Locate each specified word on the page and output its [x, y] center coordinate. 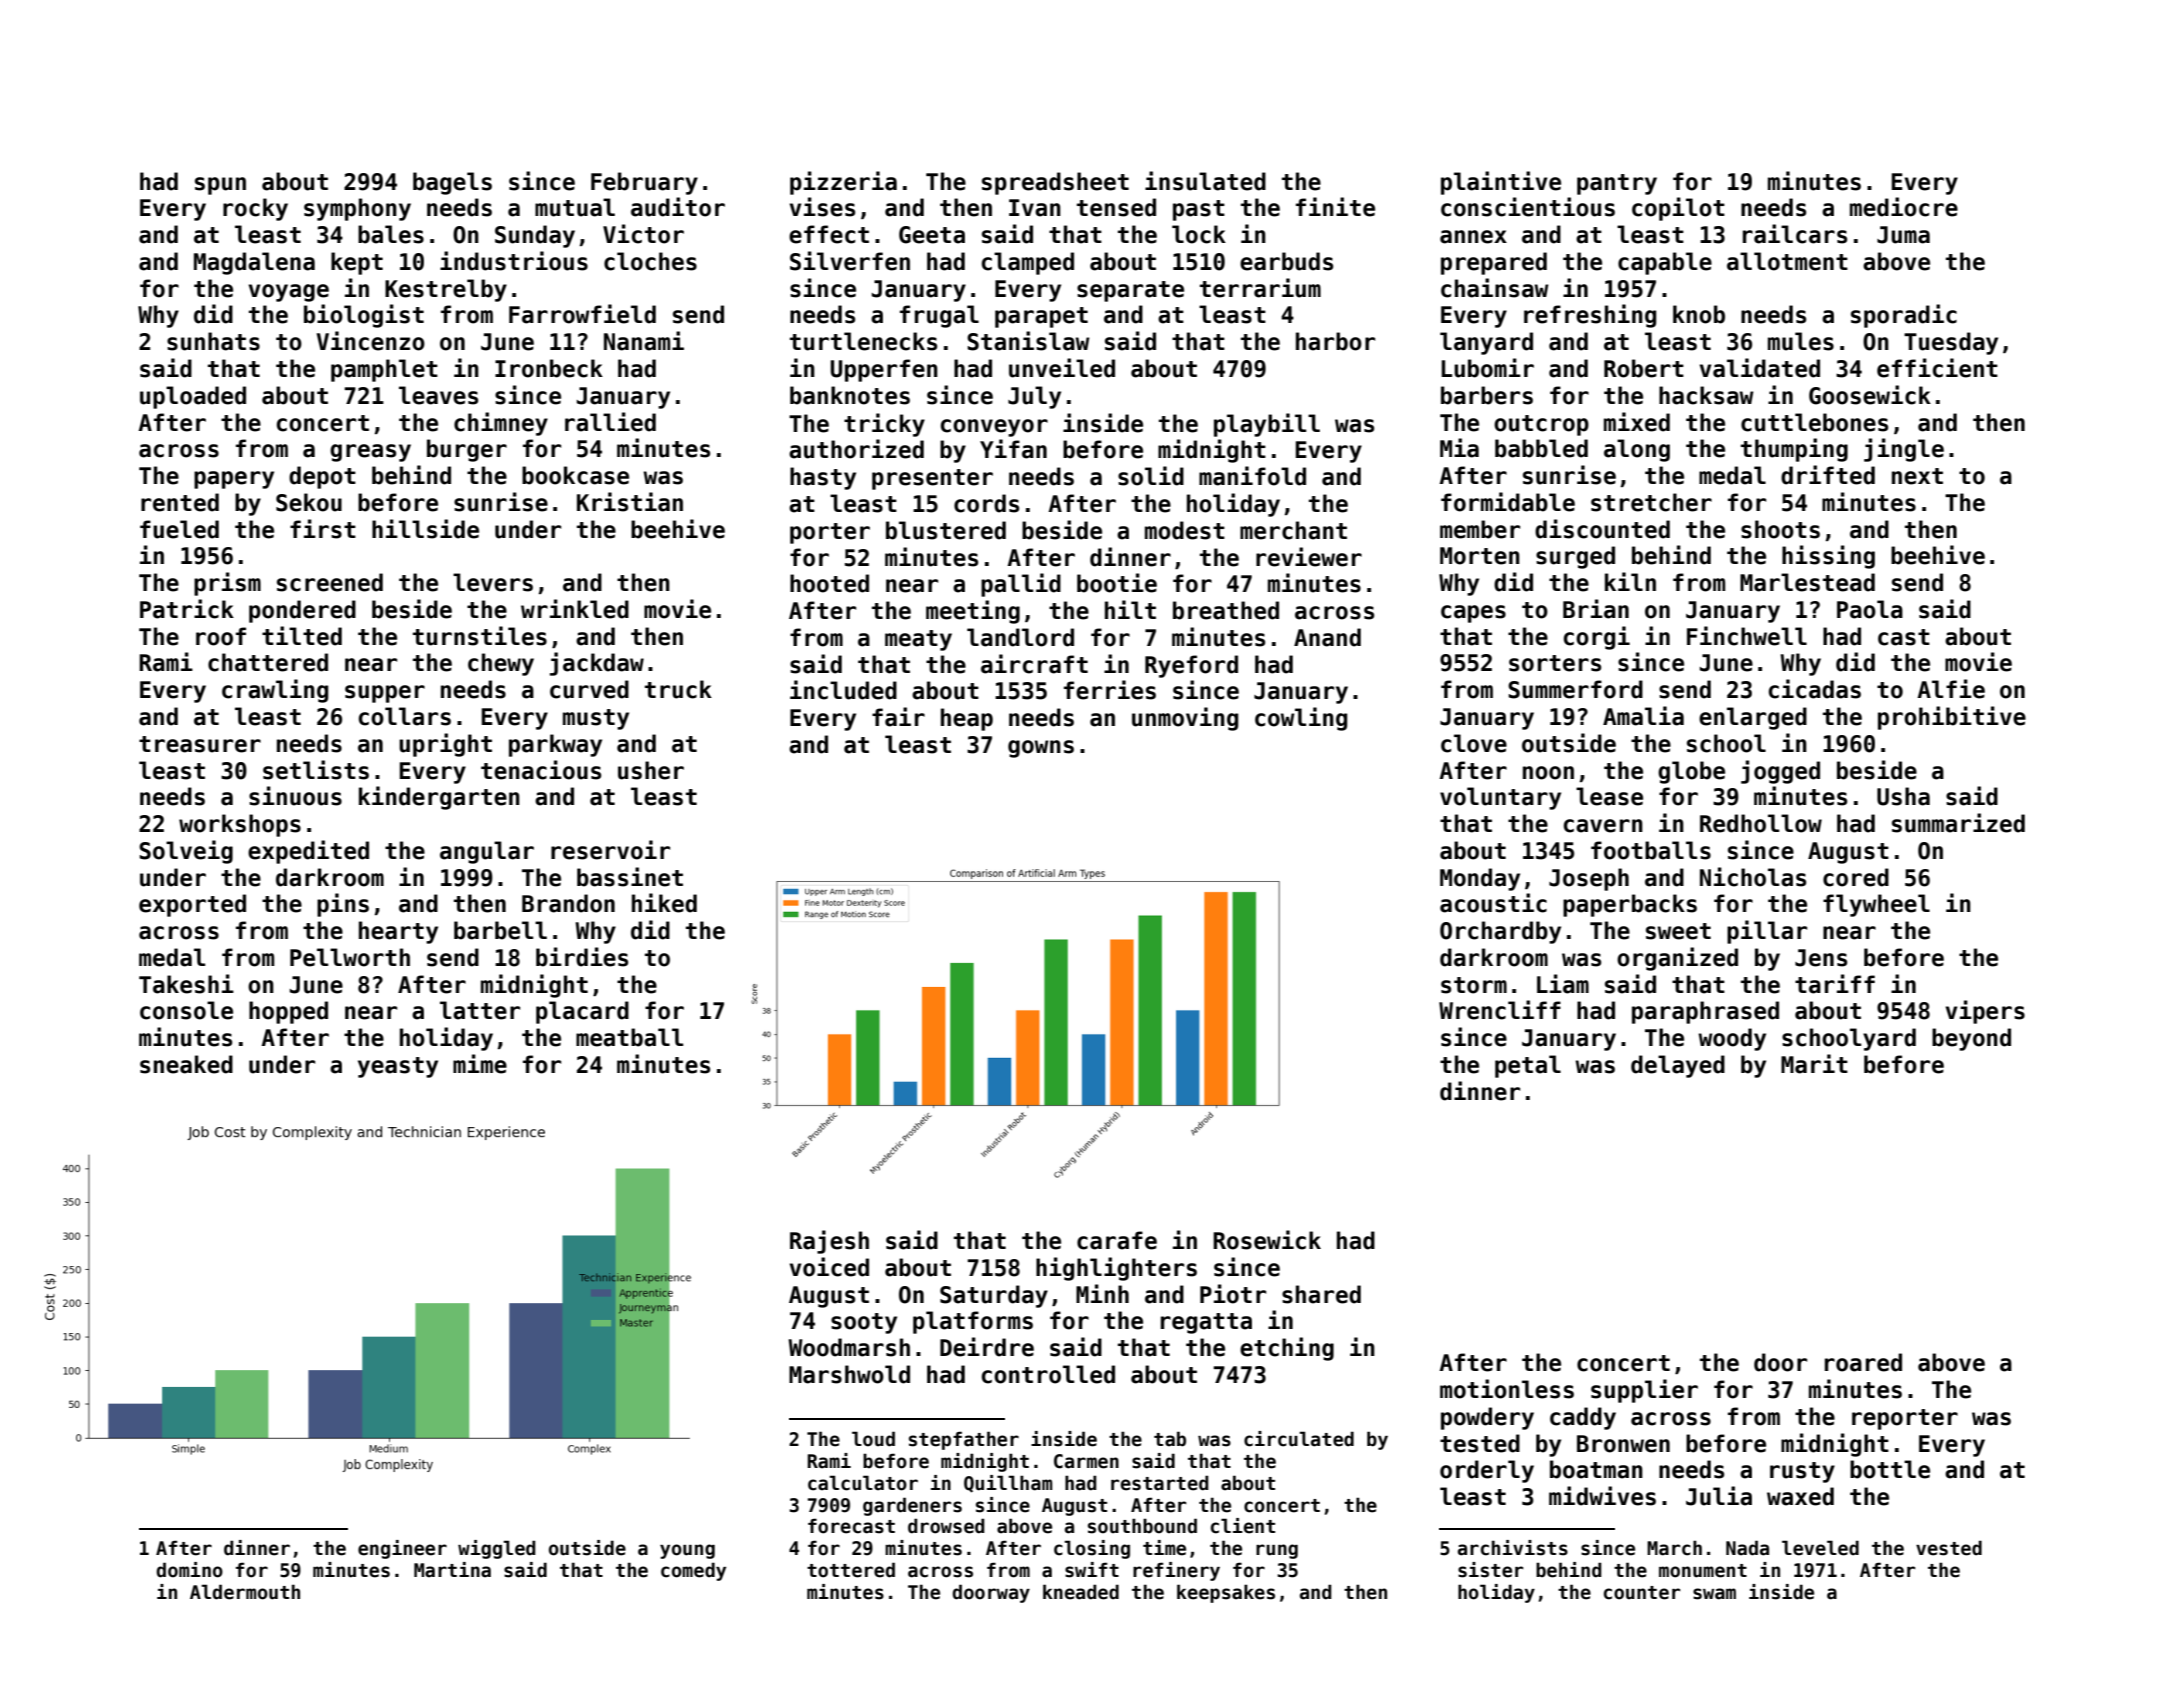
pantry [1617, 184]
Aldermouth [245, 1592]
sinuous [295, 796]
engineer [402, 1549]
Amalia [1643, 716]
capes [1473, 614]
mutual [575, 207]
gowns [1041, 749]
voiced [829, 1267]
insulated [1205, 181]
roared [1863, 1362]
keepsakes [1226, 1593]
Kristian [630, 502]
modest [1185, 530]
